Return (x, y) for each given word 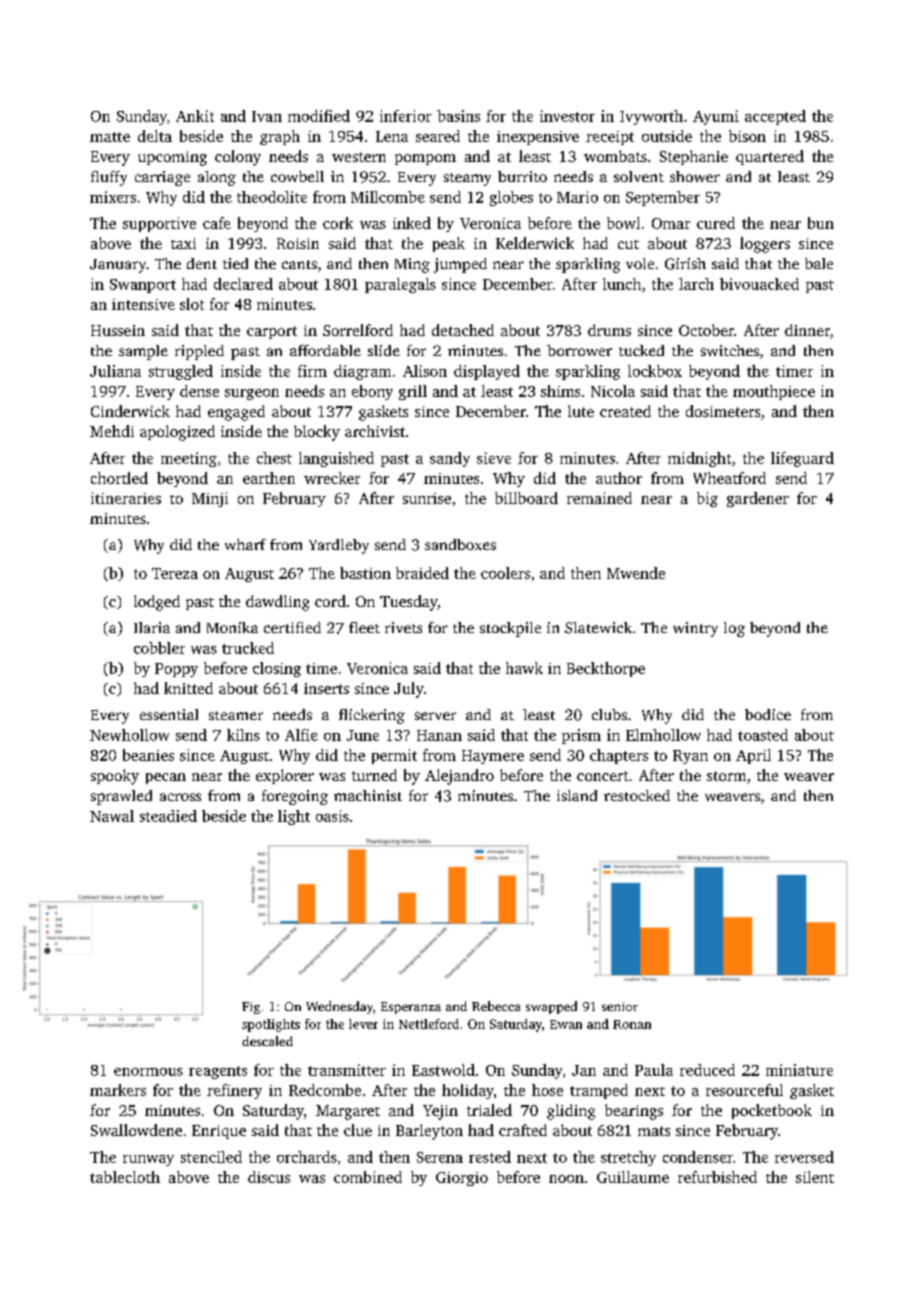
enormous (148, 1072)
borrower (579, 350)
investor (567, 116)
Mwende (636, 573)
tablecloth (125, 1177)
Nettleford (429, 1024)
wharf (245, 544)
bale (819, 263)
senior (620, 1006)
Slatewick (598, 628)
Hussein (118, 330)
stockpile (510, 629)
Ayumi (716, 117)
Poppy (176, 670)
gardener (758, 499)
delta (155, 136)
